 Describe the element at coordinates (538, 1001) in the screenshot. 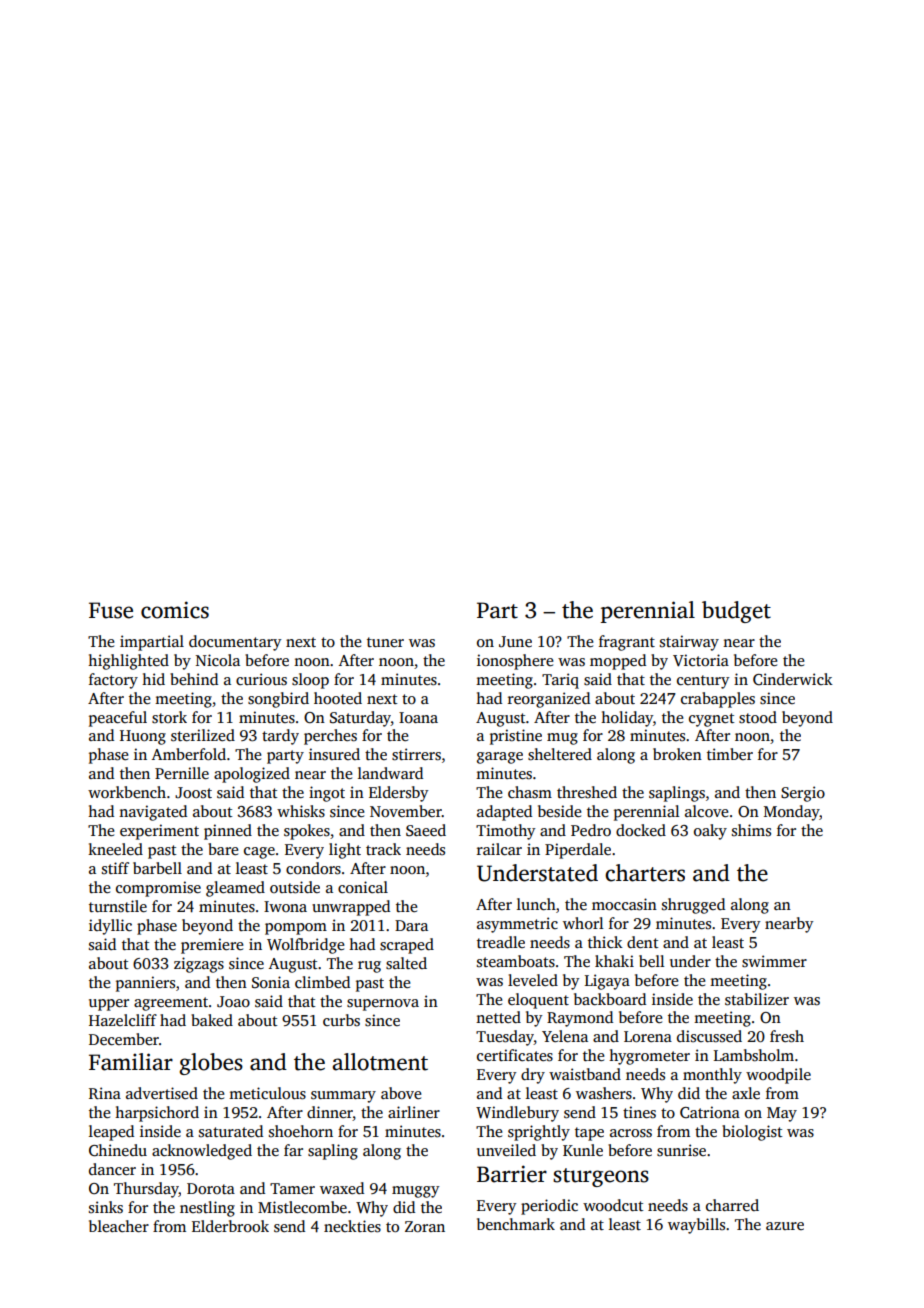

I see `eloquent` at that location.
